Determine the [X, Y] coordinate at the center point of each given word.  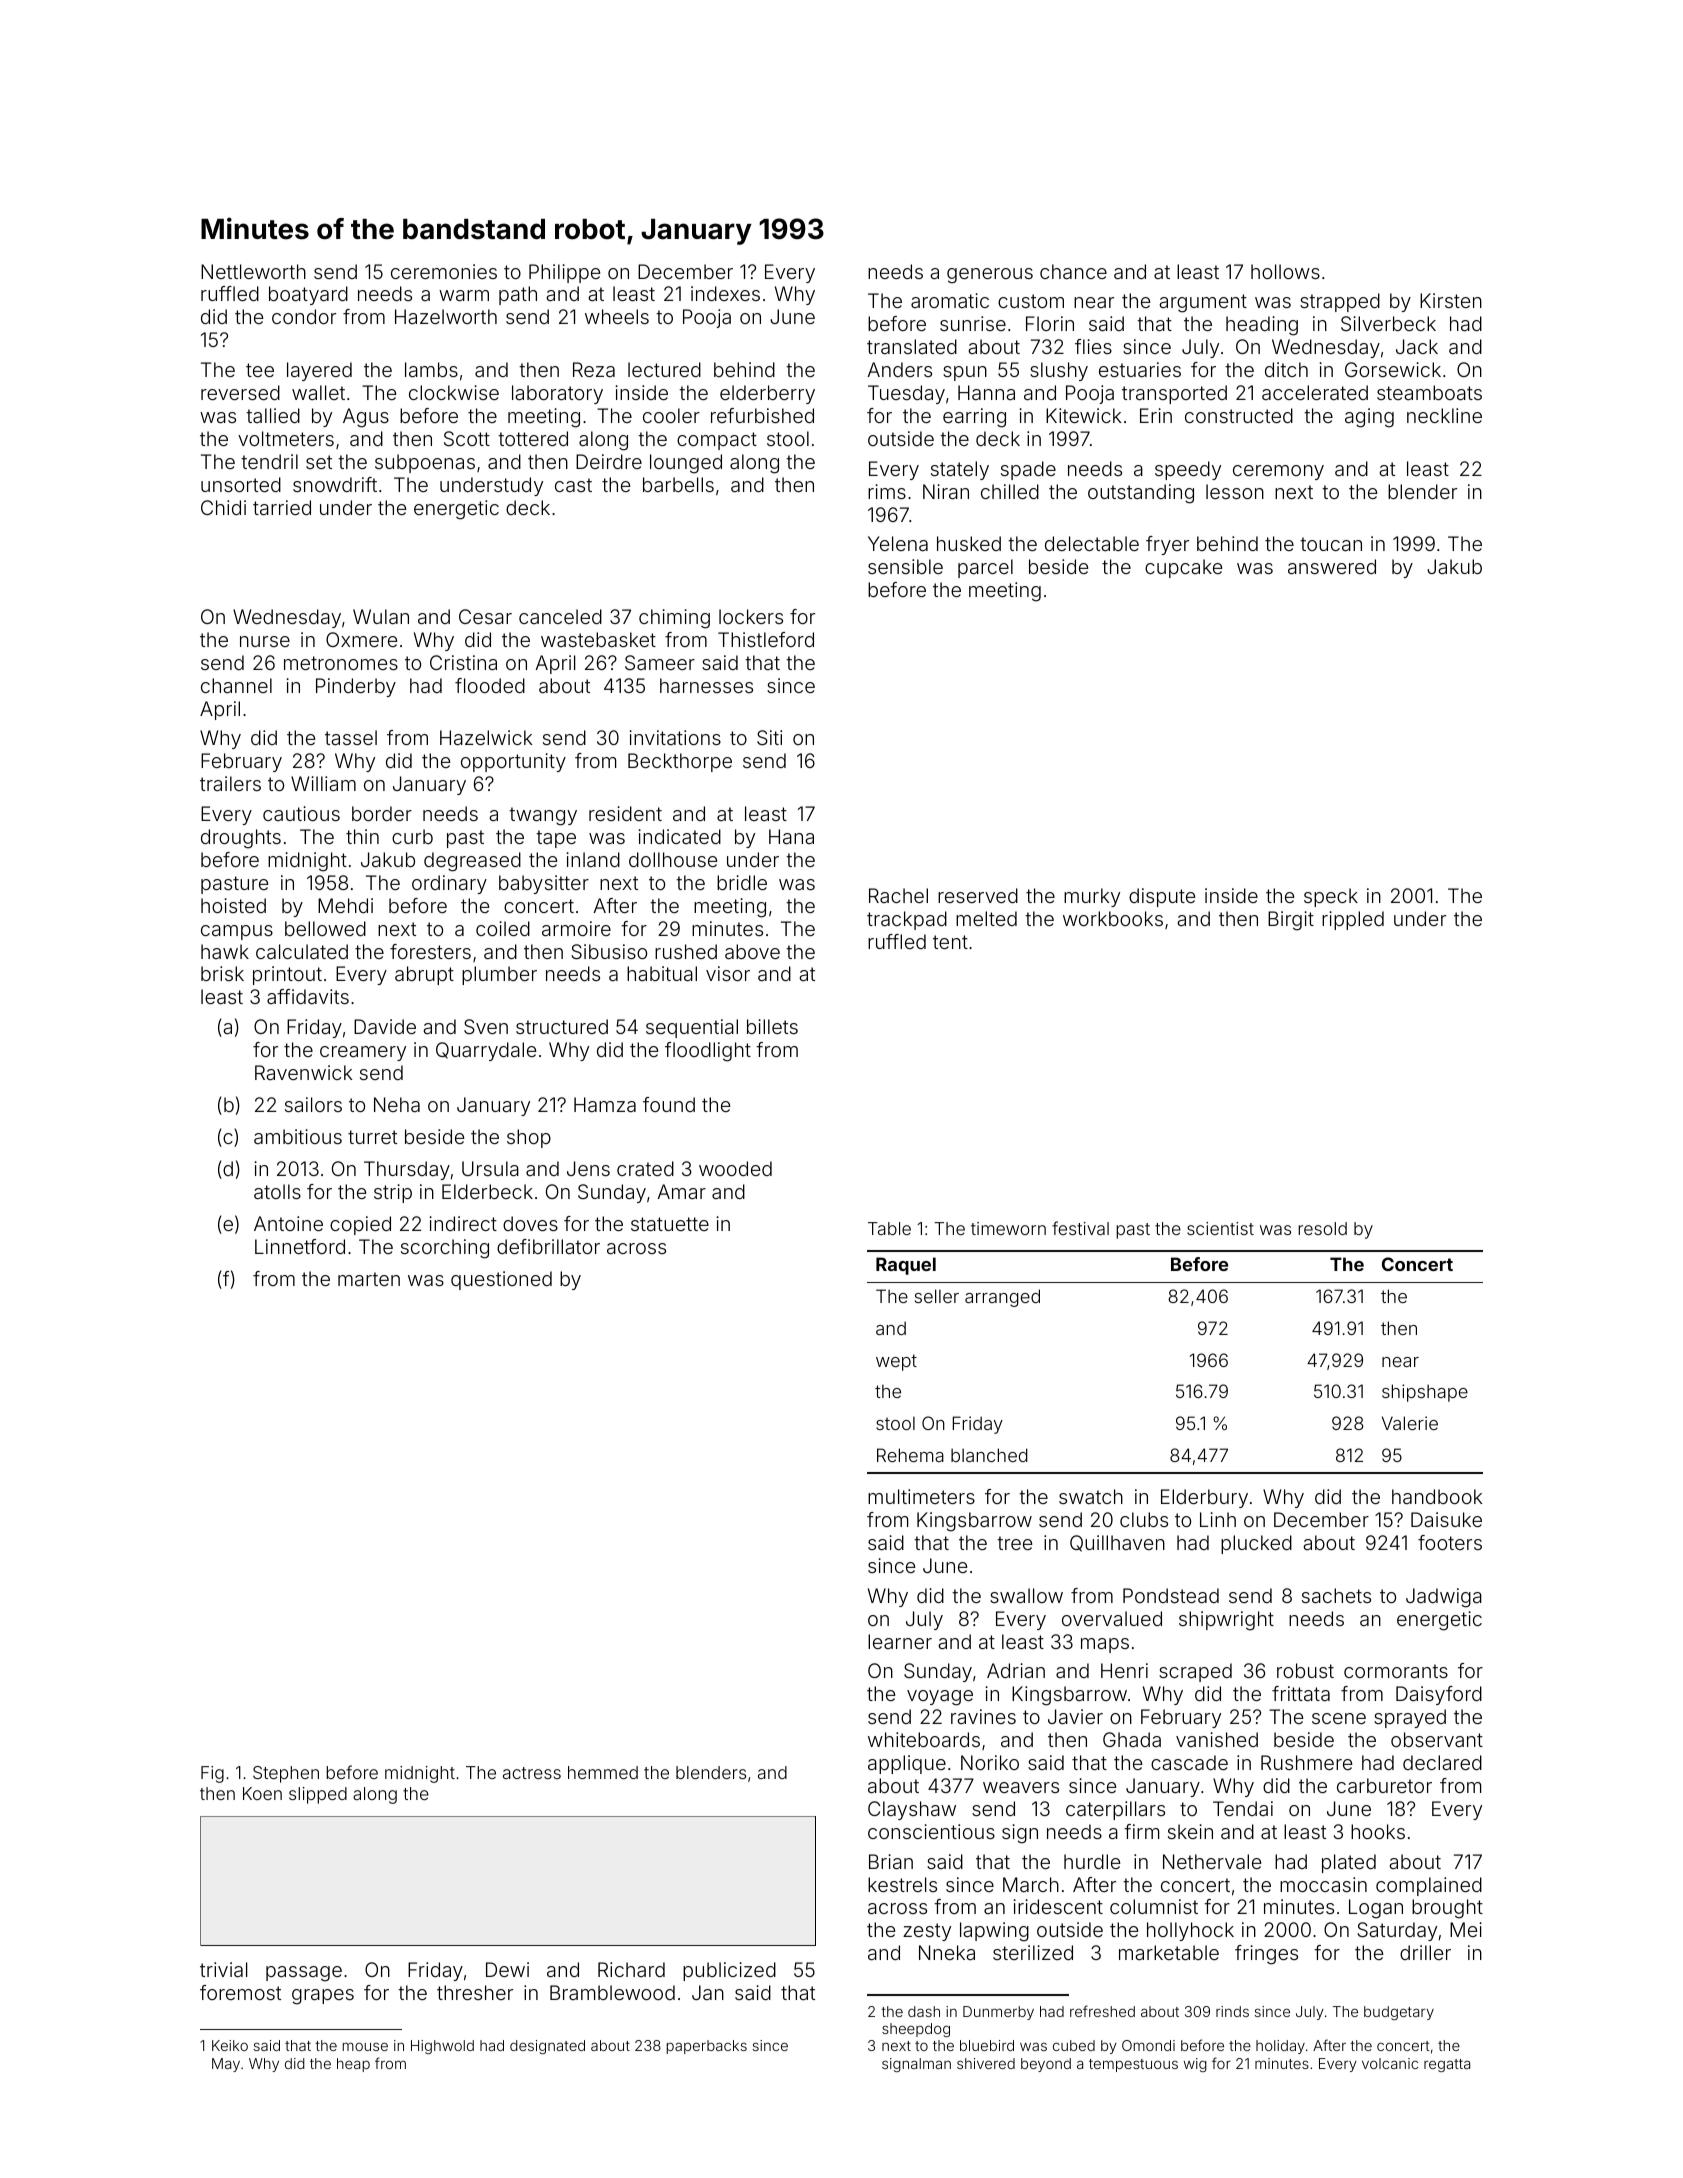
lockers [751, 616]
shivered [986, 2063]
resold [1322, 1228]
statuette [670, 1224]
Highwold [442, 2047]
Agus [366, 418]
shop [529, 1138]
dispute [1162, 897]
